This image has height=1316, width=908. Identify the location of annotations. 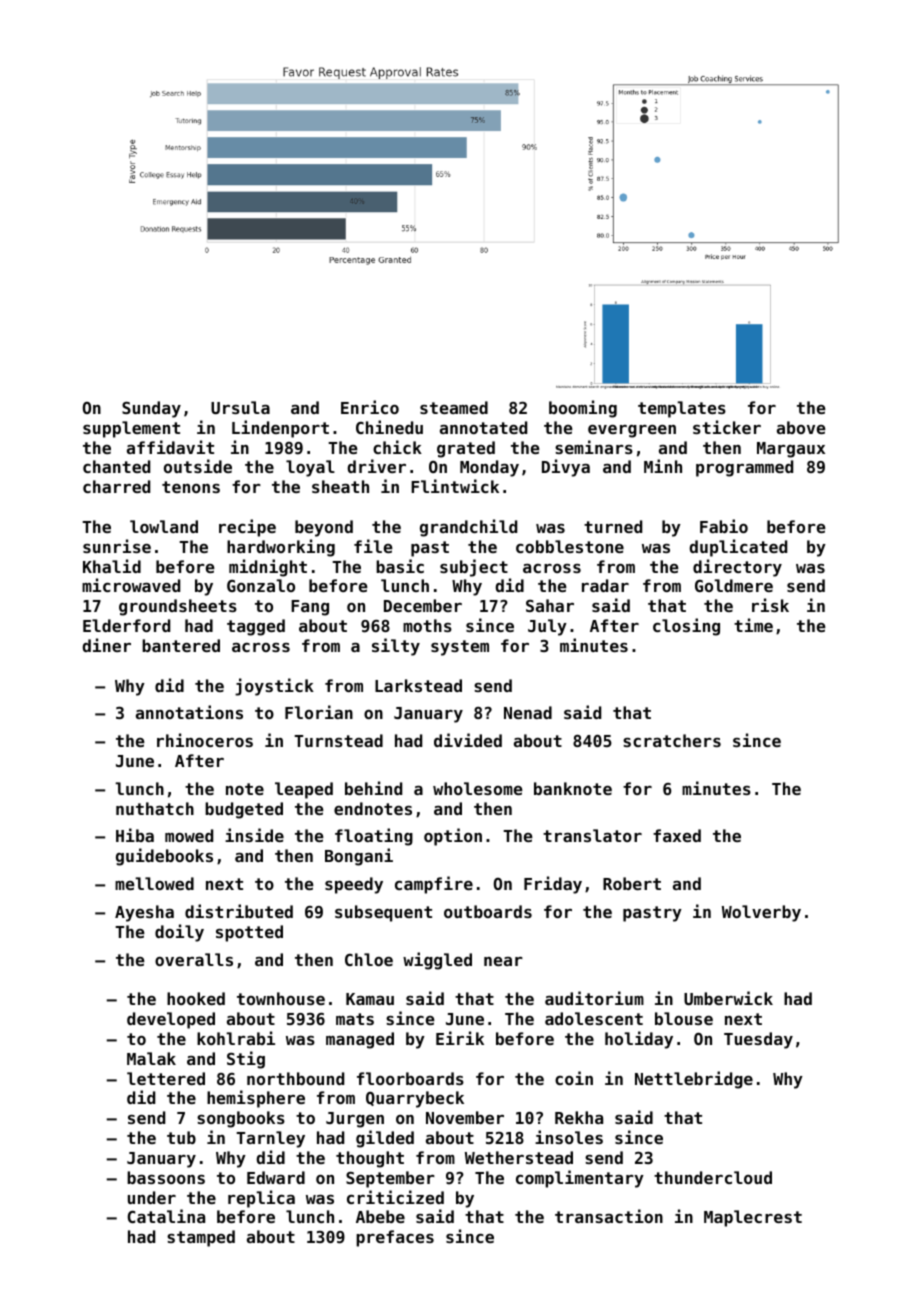
(189, 712).
